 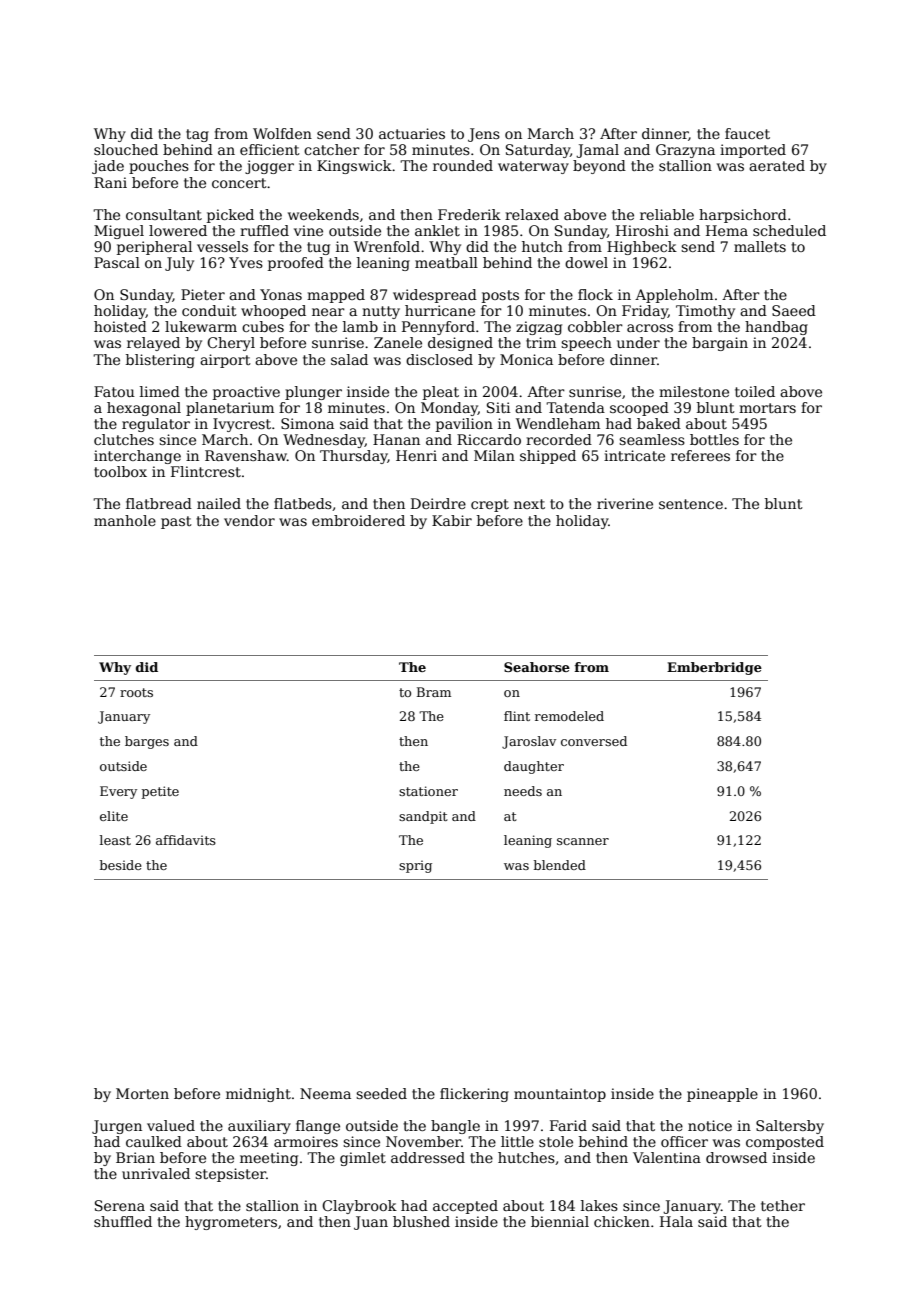 What do you see at coordinates (714, 668) in the image?
I see `Emberbridge` at bounding box center [714, 668].
